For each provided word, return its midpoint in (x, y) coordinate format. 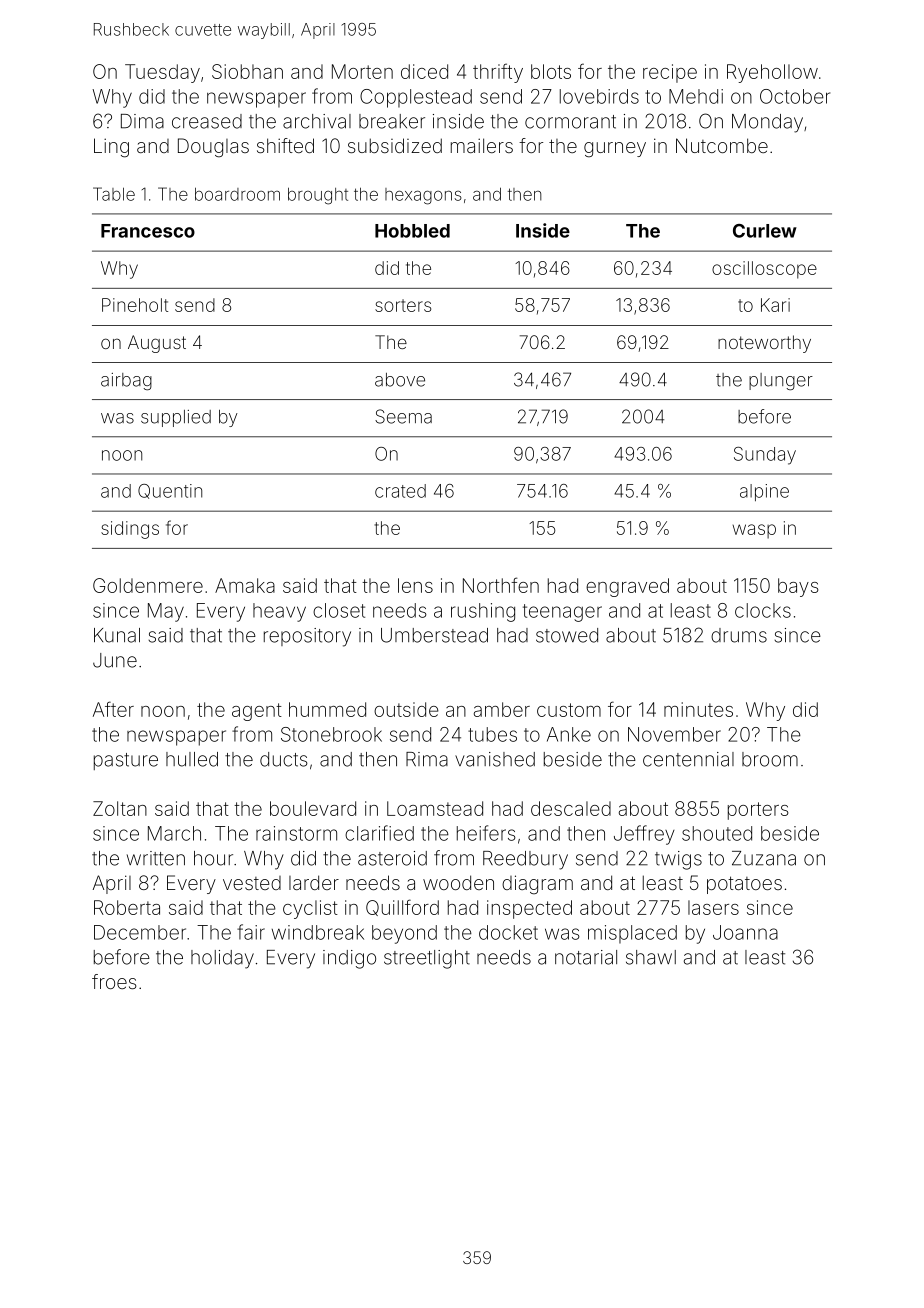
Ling (111, 148)
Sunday (765, 456)
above (400, 380)
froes (114, 981)
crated (400, 491)
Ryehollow (772, 73)
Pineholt (135, 305)
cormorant (570, 122)
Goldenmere (148, 585)
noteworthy (764, 344)
